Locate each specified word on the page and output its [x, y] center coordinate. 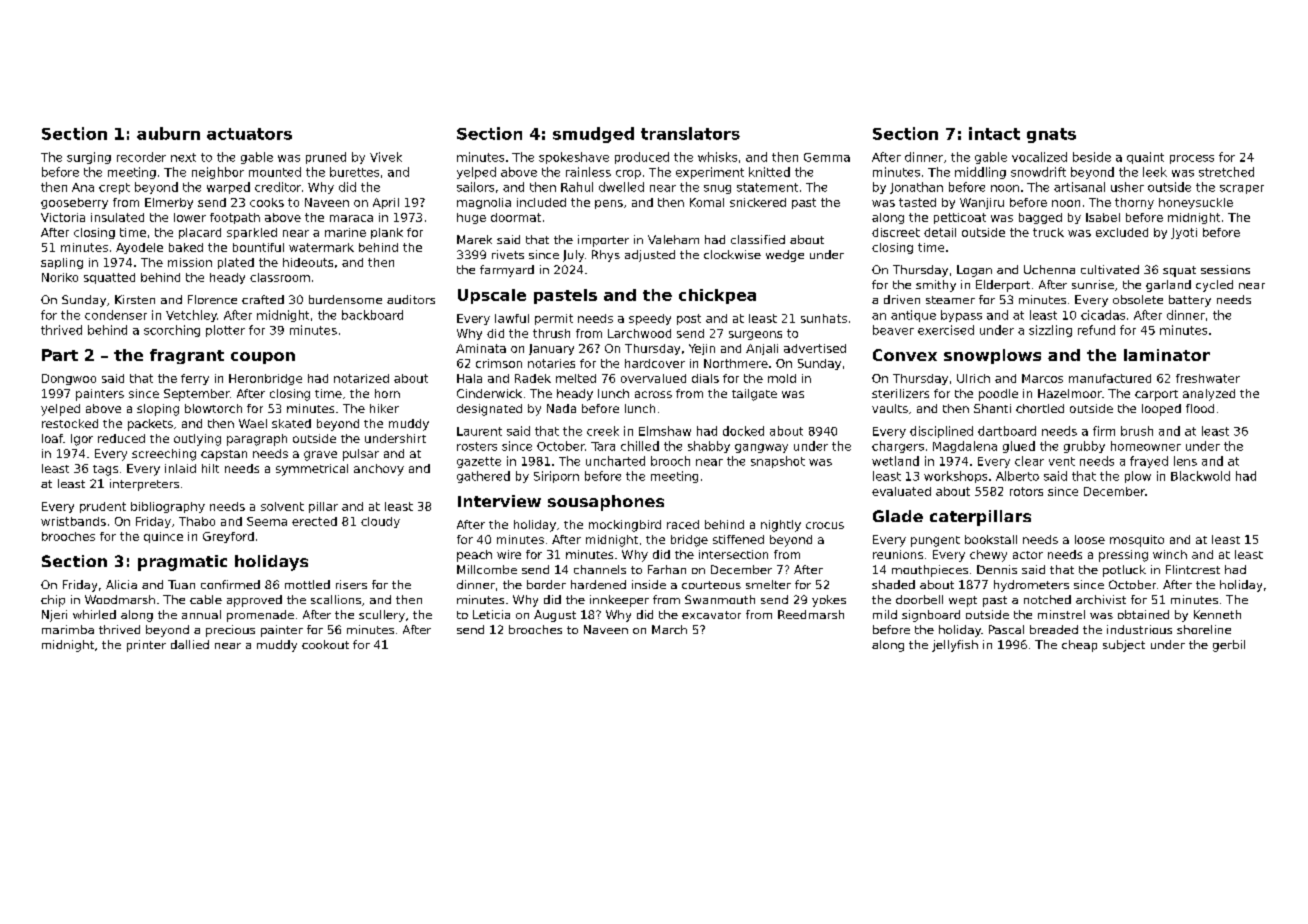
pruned [326, 158]
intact [994, 133]
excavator [711, 615]
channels [600, 569]
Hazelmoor [1070, 393]
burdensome [345, 299]
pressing [1123, 556]
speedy [650, 319]
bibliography [168, 507]
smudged [593, 135]
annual [201, 614]
